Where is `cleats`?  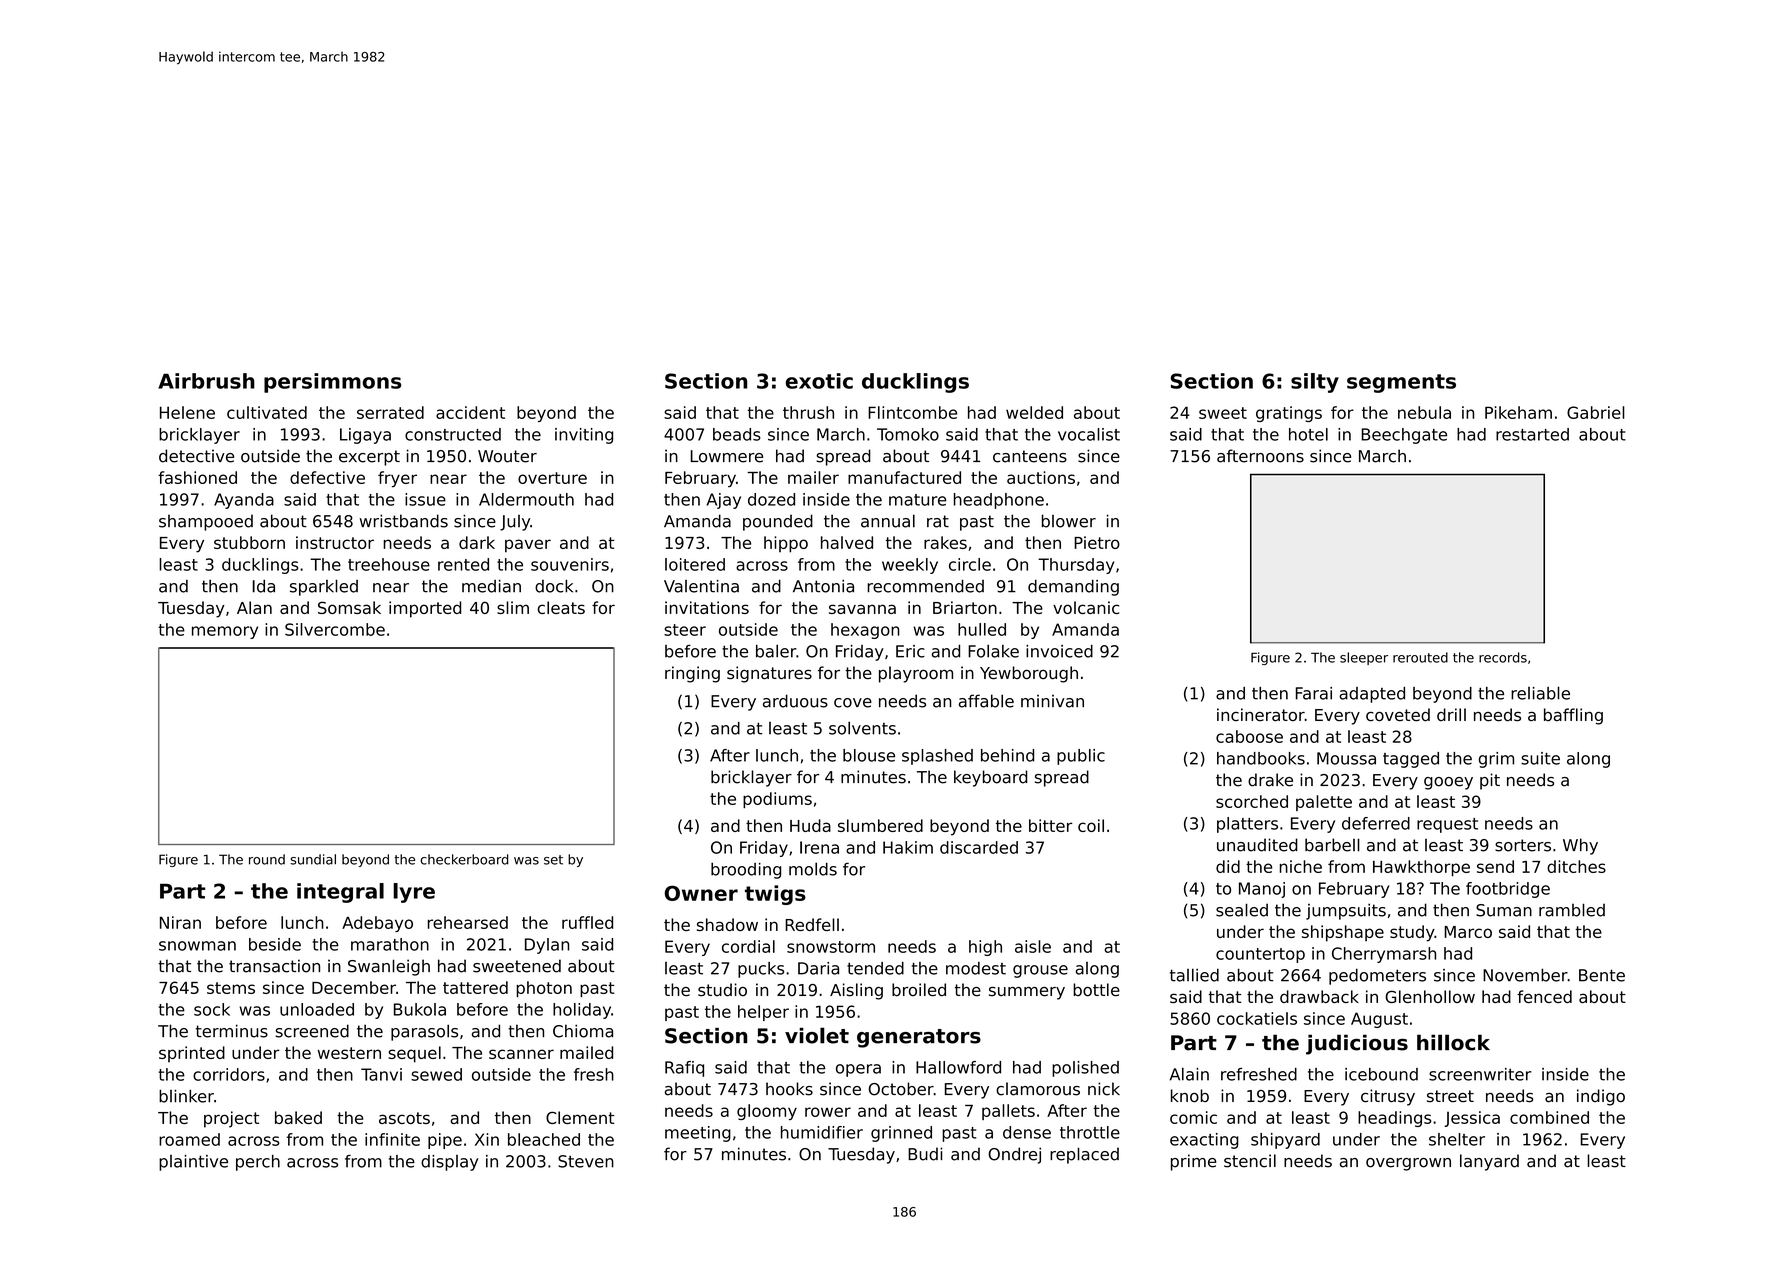 cleats is located at coordinates (561, 607).
